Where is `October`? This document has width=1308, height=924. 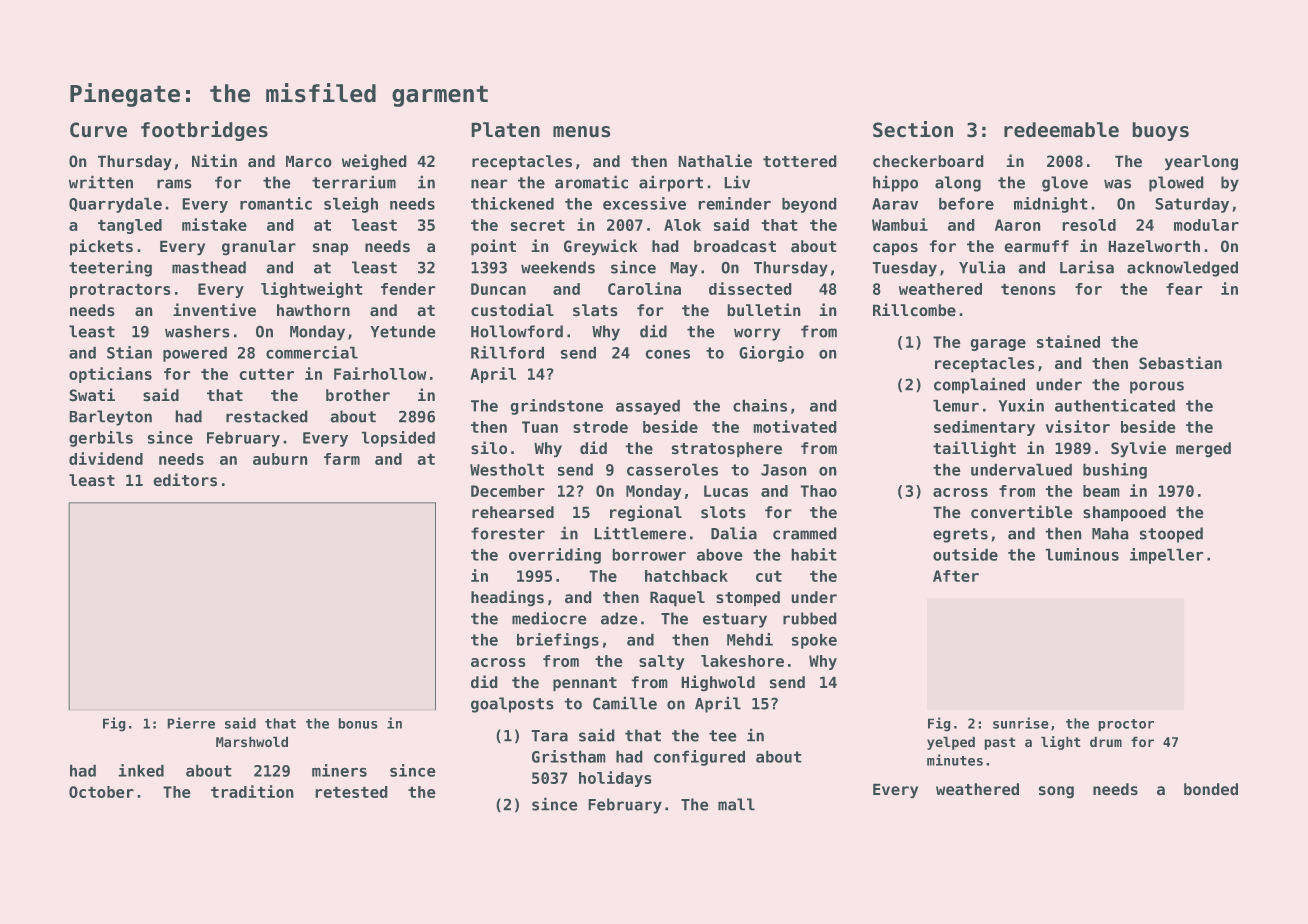 October is located at coordinates (101, 792).
